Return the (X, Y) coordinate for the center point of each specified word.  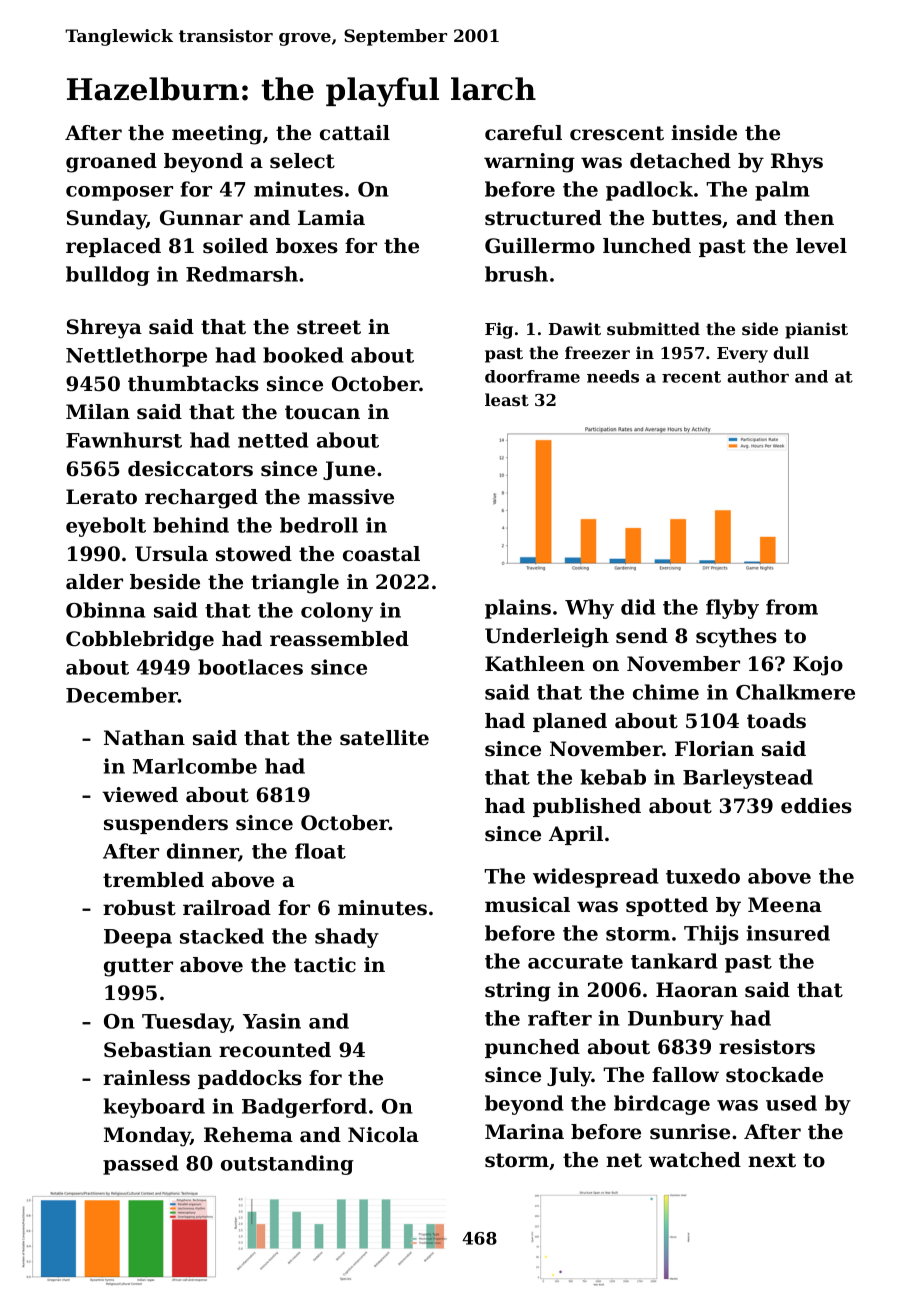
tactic (325, 965)
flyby (732, 609)
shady (347, 938)
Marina (524, 1132)
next (772, 1160)
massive (351, 497)
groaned (111, 163)
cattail (355, 133)
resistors (767, 1047)
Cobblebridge (140, 641)
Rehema (248, 1135)
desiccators (190, 469)
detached (680, 161)
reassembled (339, 639)
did (638, 607)
